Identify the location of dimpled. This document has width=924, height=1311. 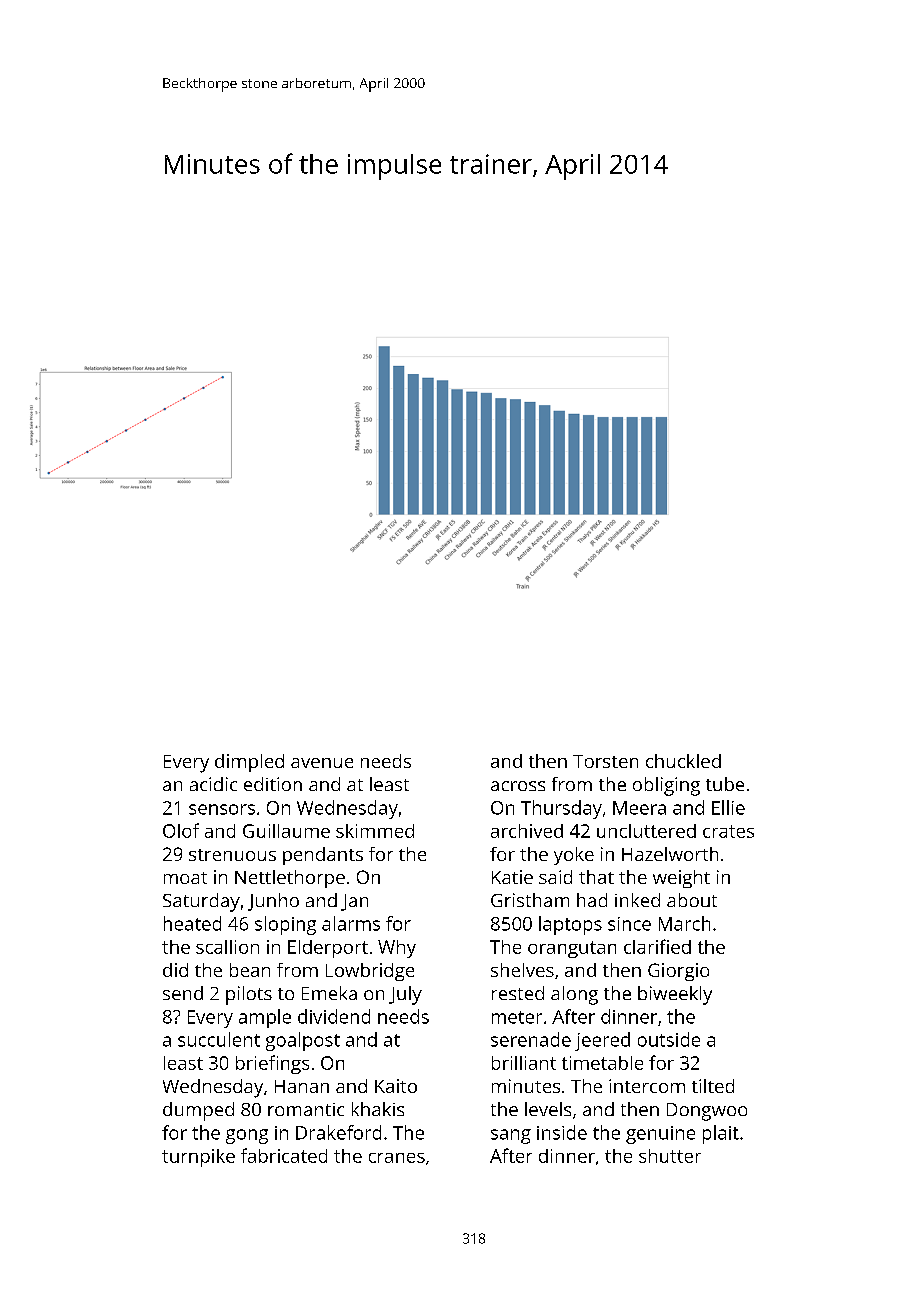
(249, 763).
